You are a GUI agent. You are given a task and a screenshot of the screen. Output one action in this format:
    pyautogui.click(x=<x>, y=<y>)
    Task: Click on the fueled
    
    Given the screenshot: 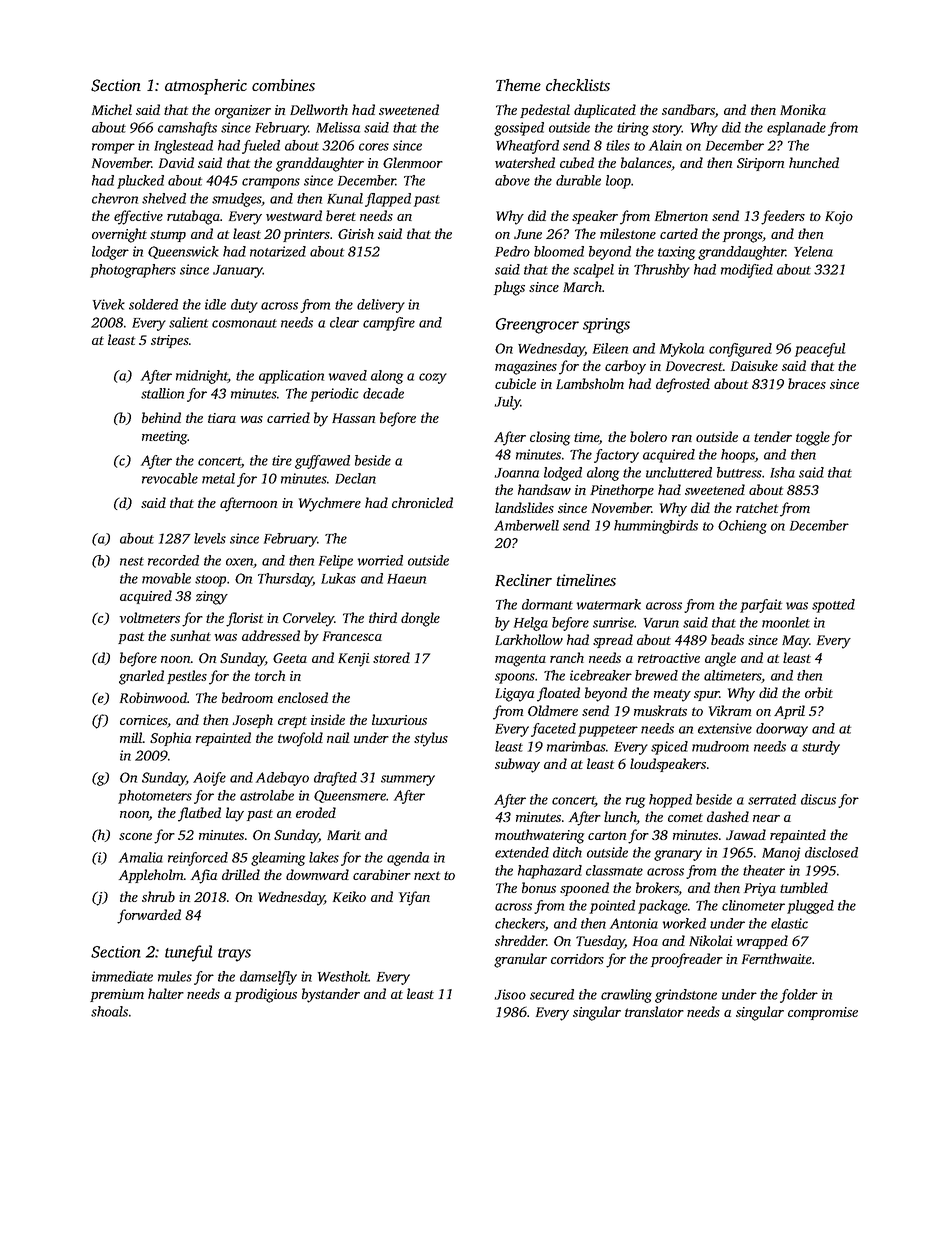 What is the action you would take?
    pyautogui.click(x=261, y=147)
